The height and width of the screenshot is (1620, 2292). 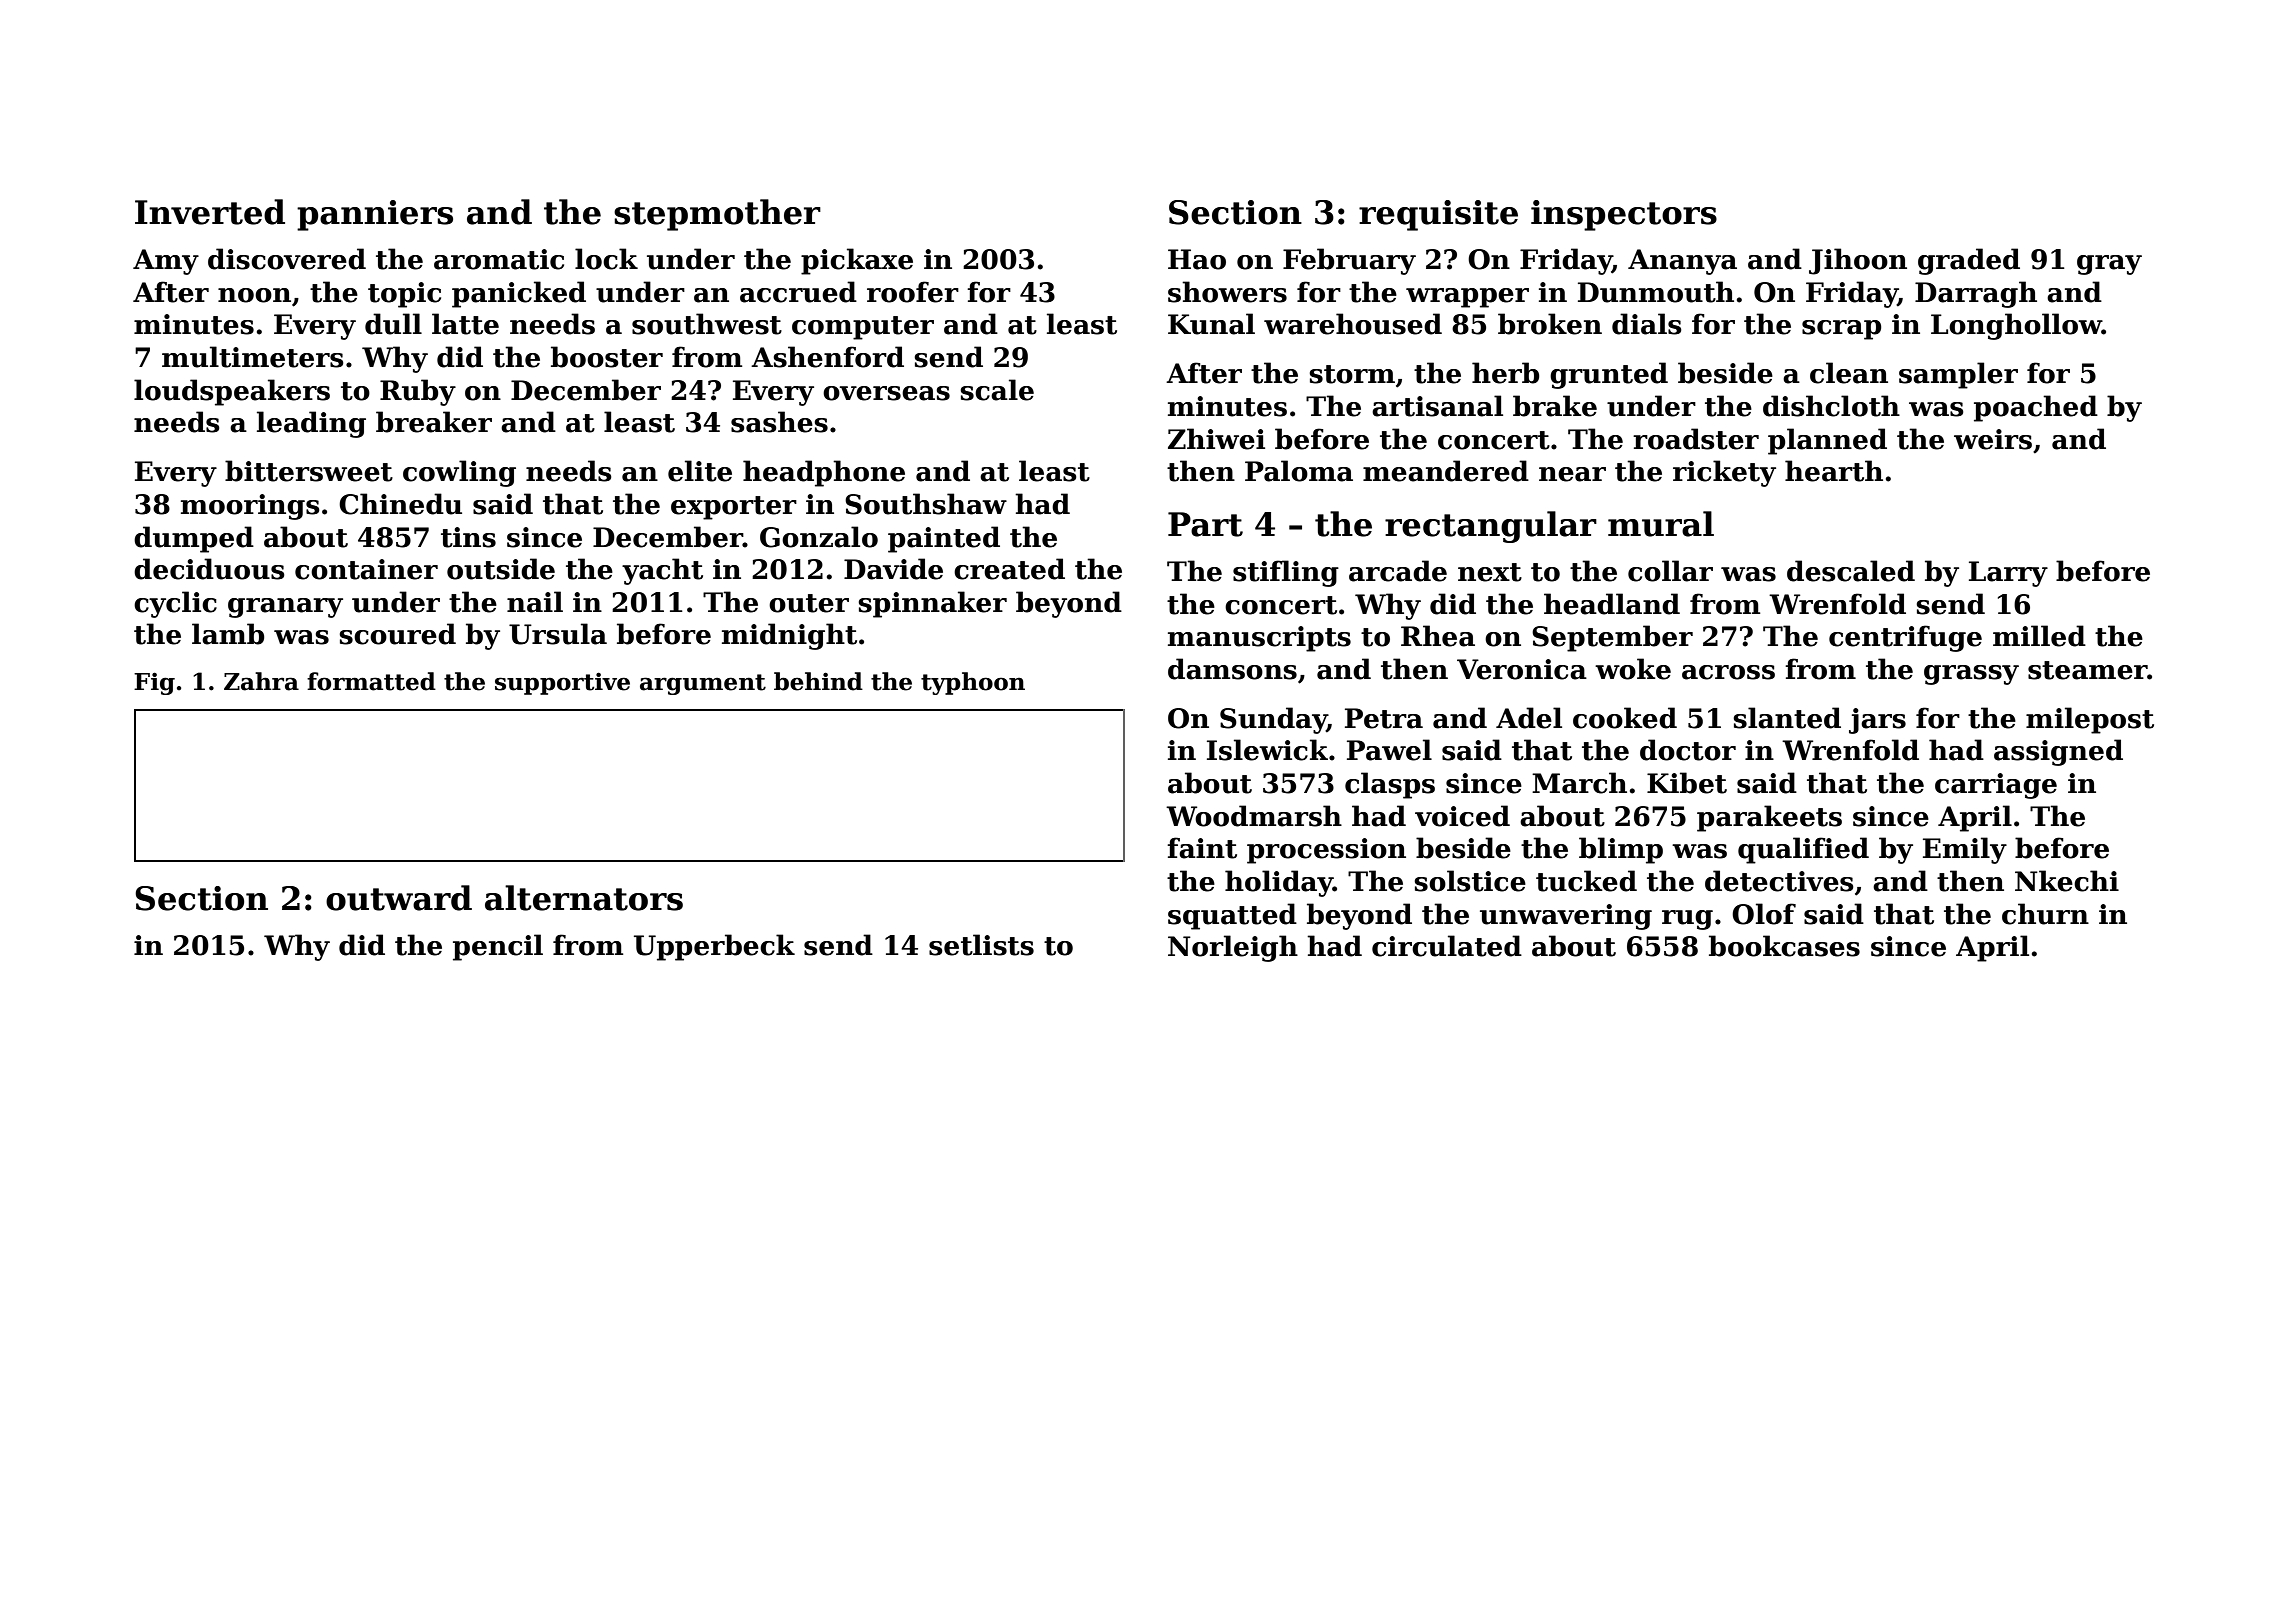 What do you see at coordinates (863, 328) in the screenshot?
I see `computer` at bounding box center [863, 328].
